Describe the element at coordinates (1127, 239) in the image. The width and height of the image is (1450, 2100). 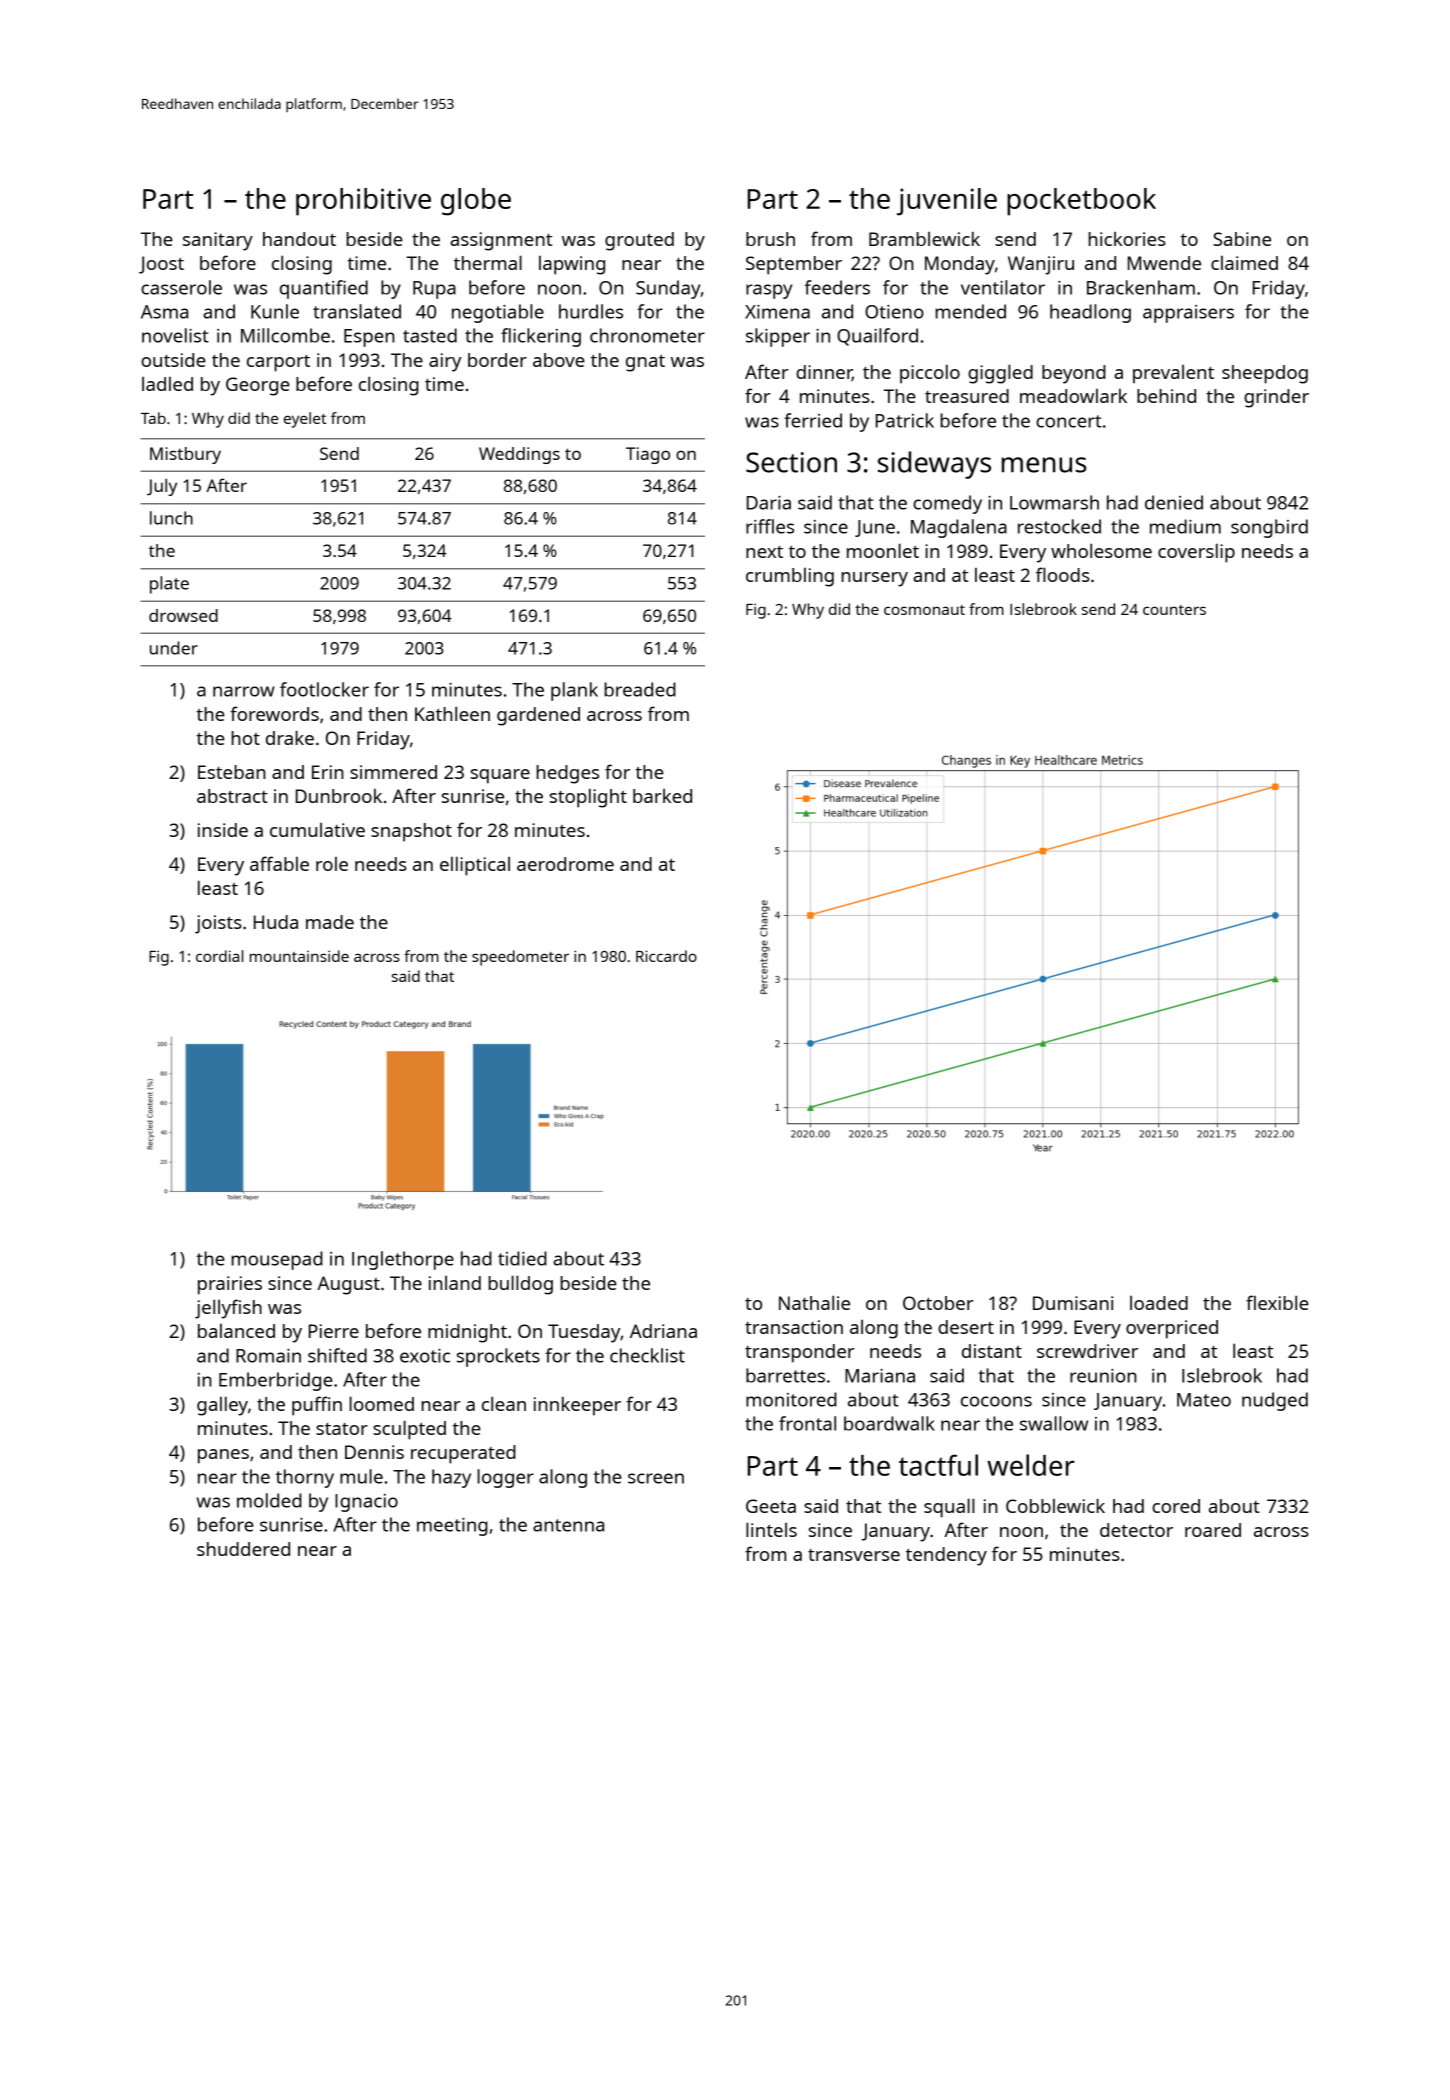
I see `hickories` at that location.
